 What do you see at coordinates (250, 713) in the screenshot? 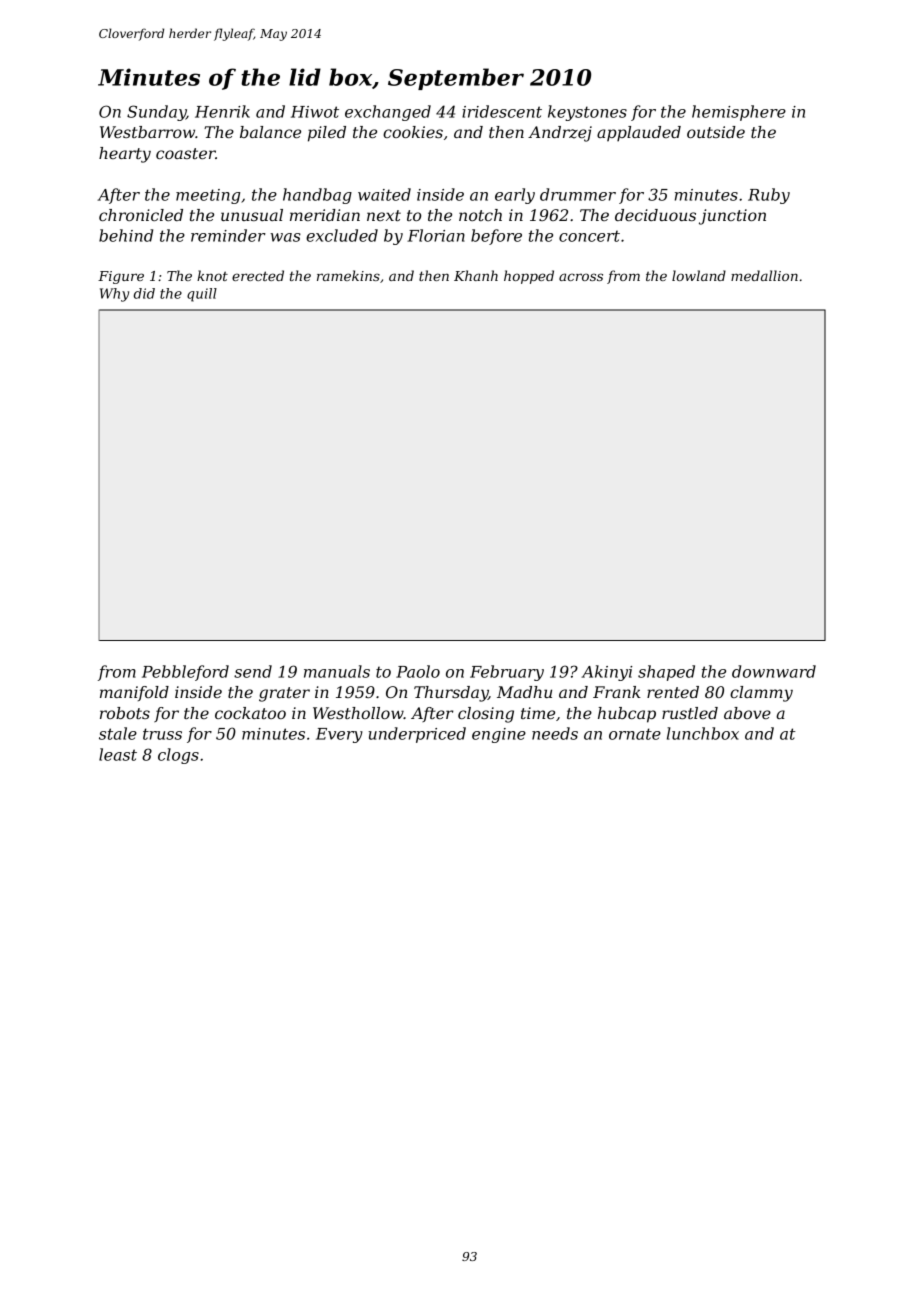
I see `cockatoo` at bounding box center [250, 713].
